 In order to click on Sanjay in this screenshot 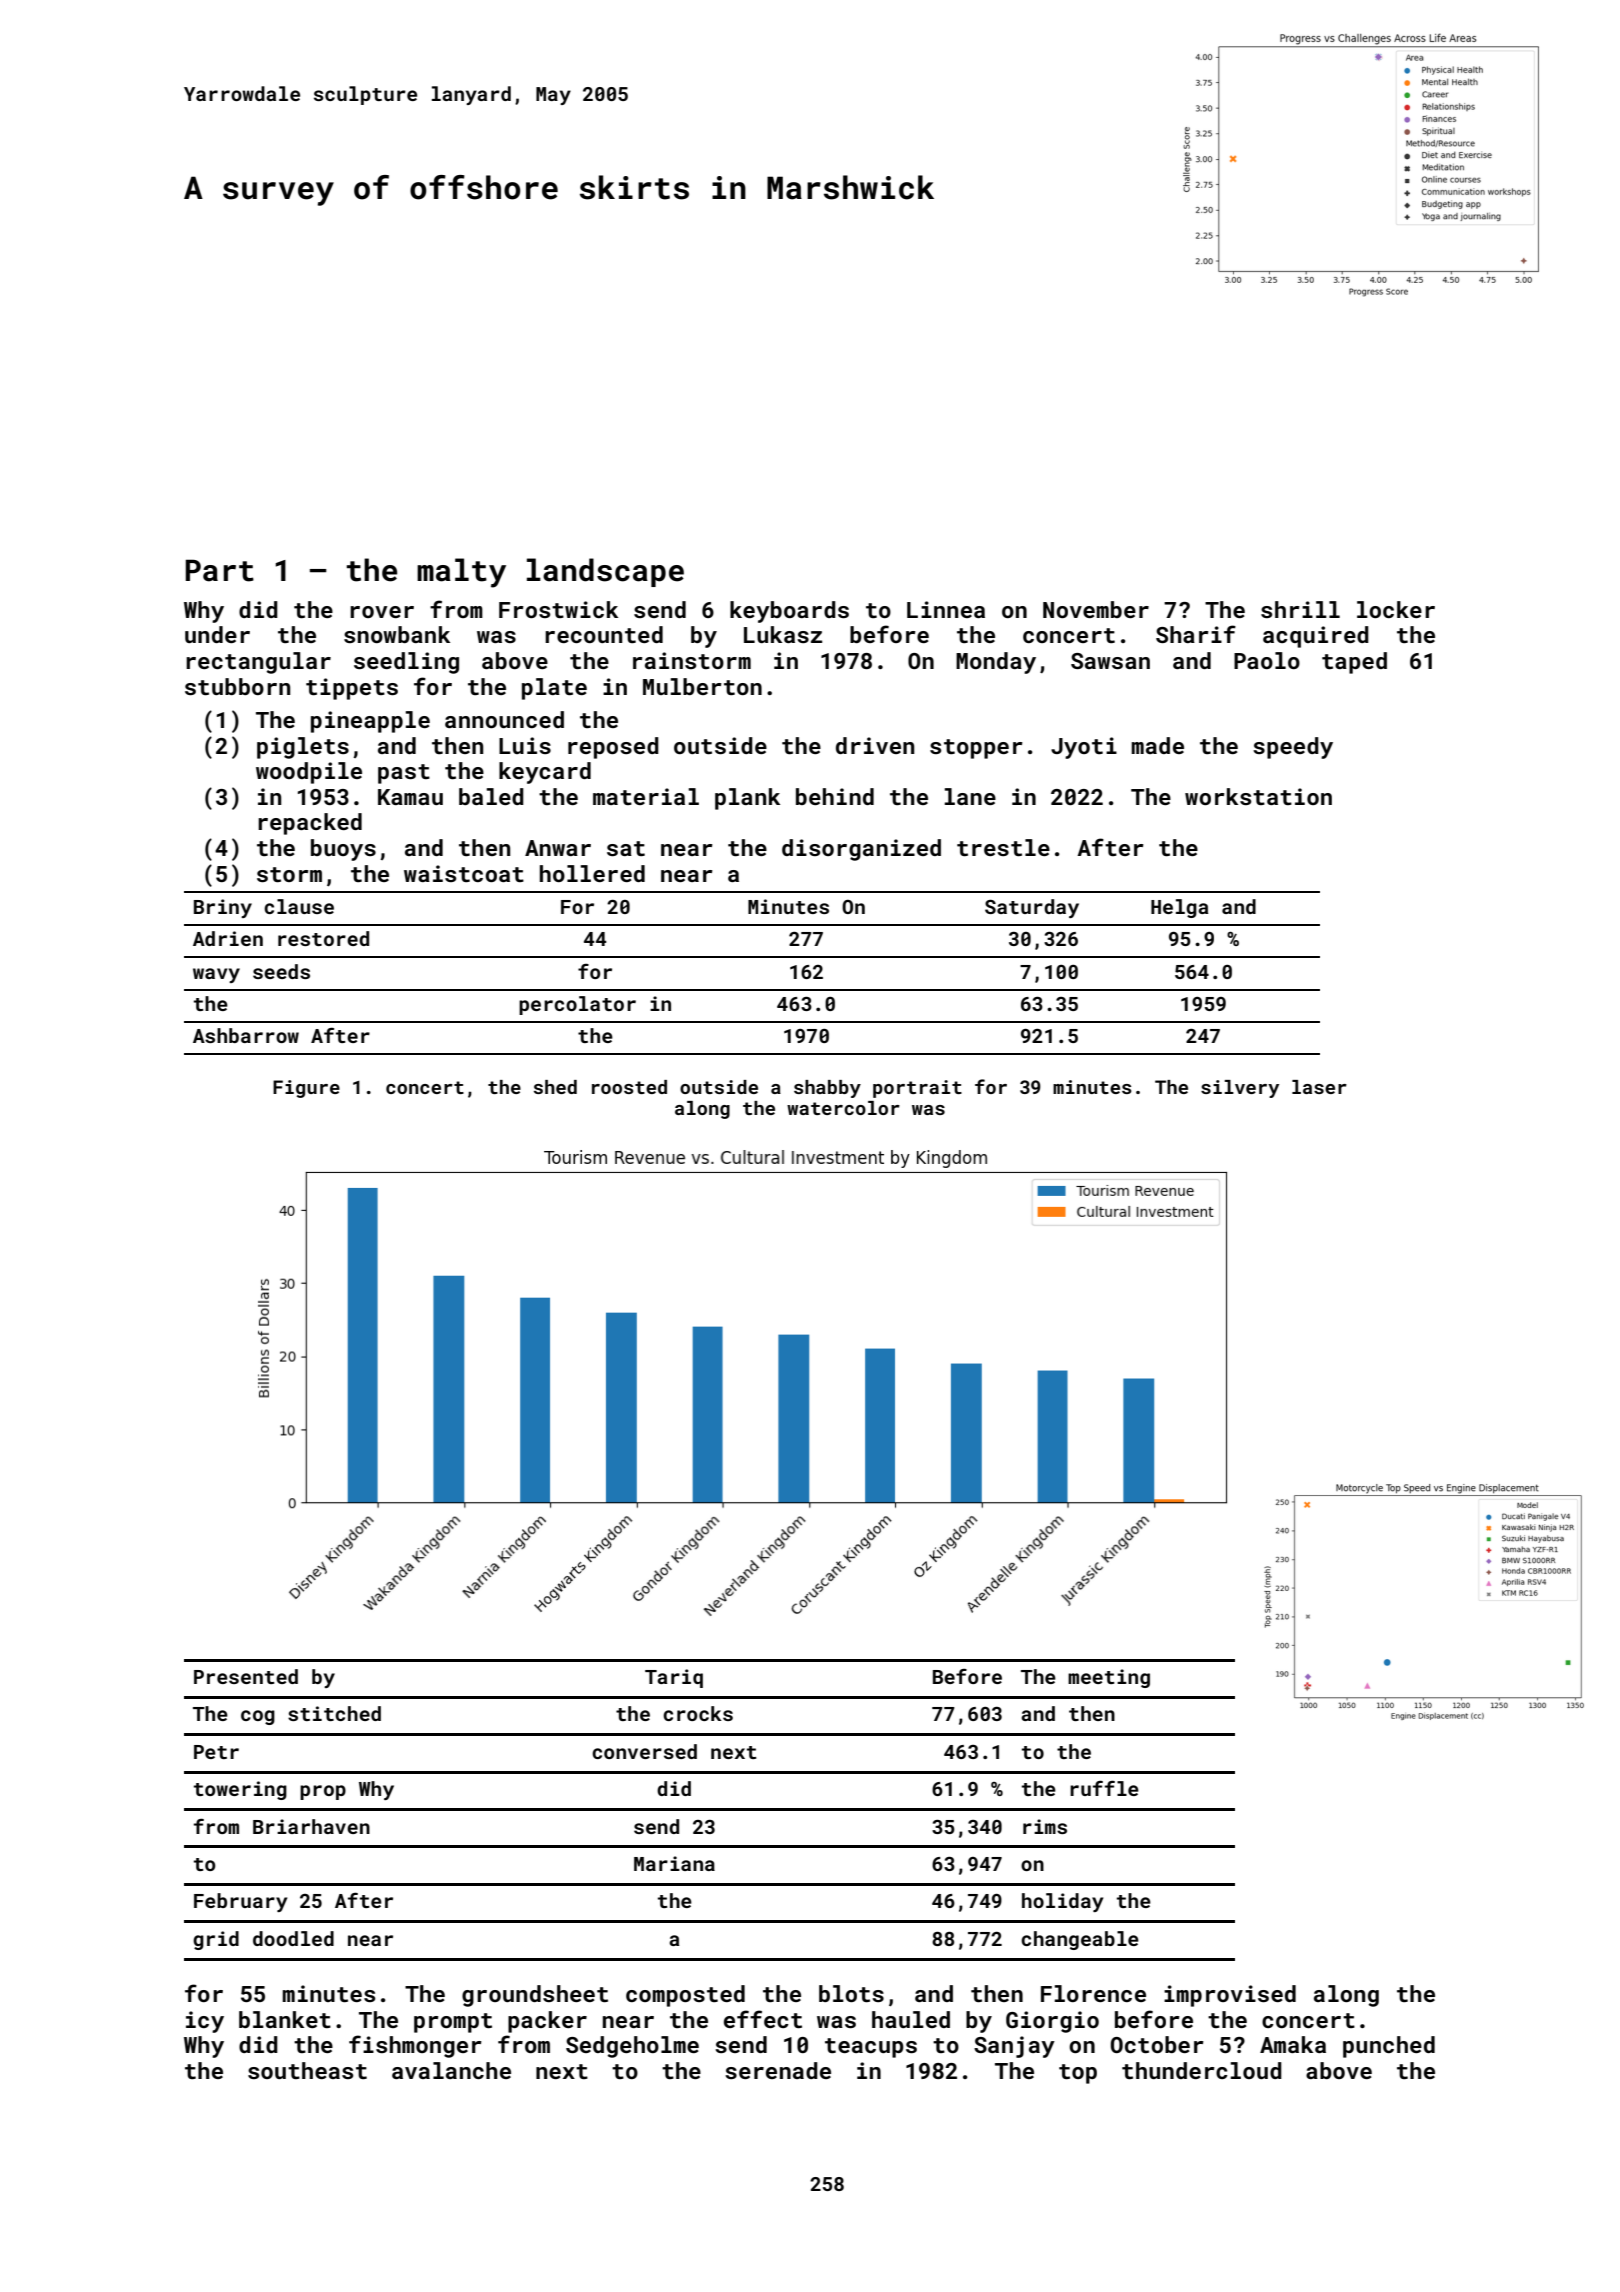, I will do `click(1014, 2047)`.
